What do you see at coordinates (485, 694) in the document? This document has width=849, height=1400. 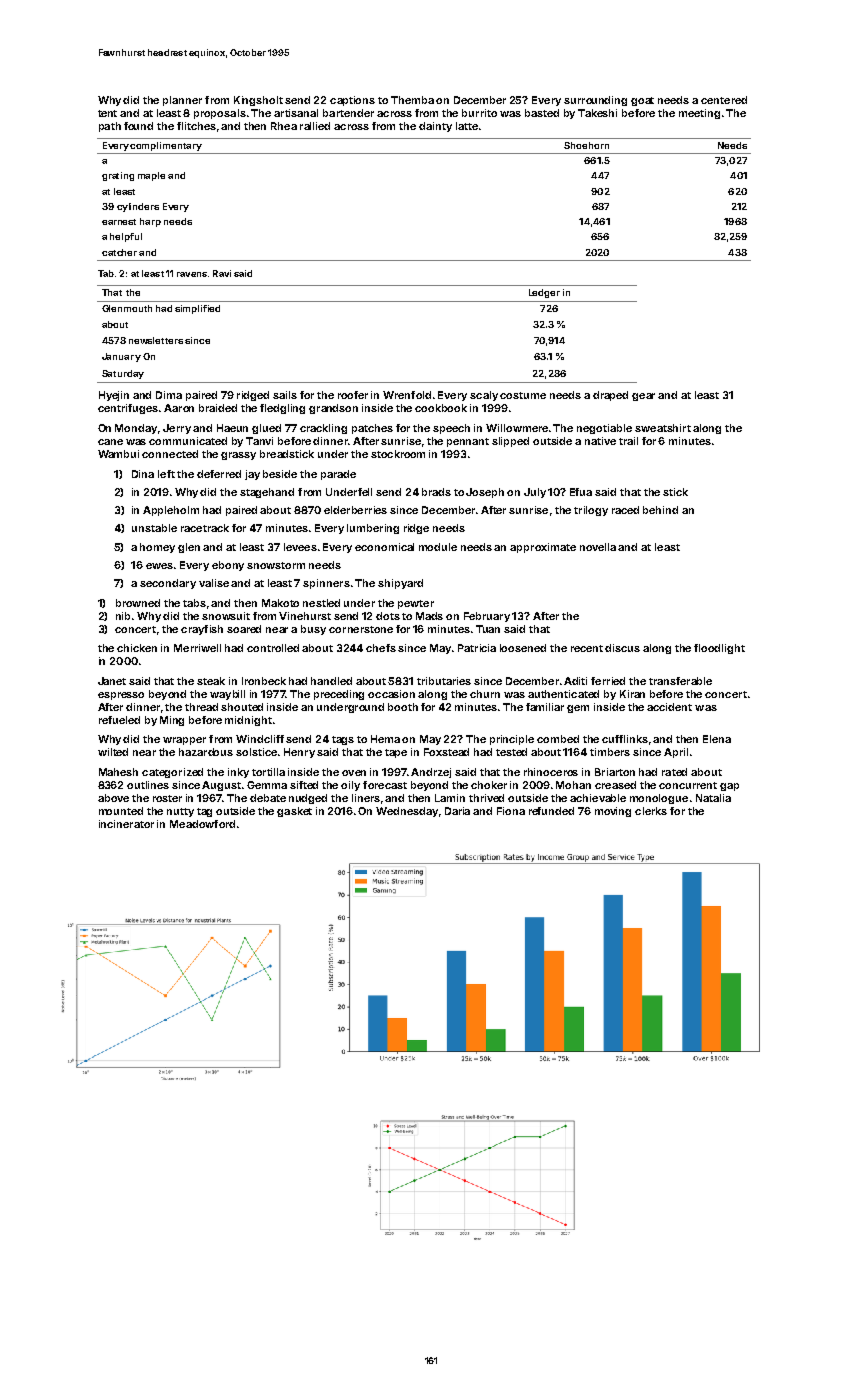 I see `churn` at bounding box center [485, 694].
